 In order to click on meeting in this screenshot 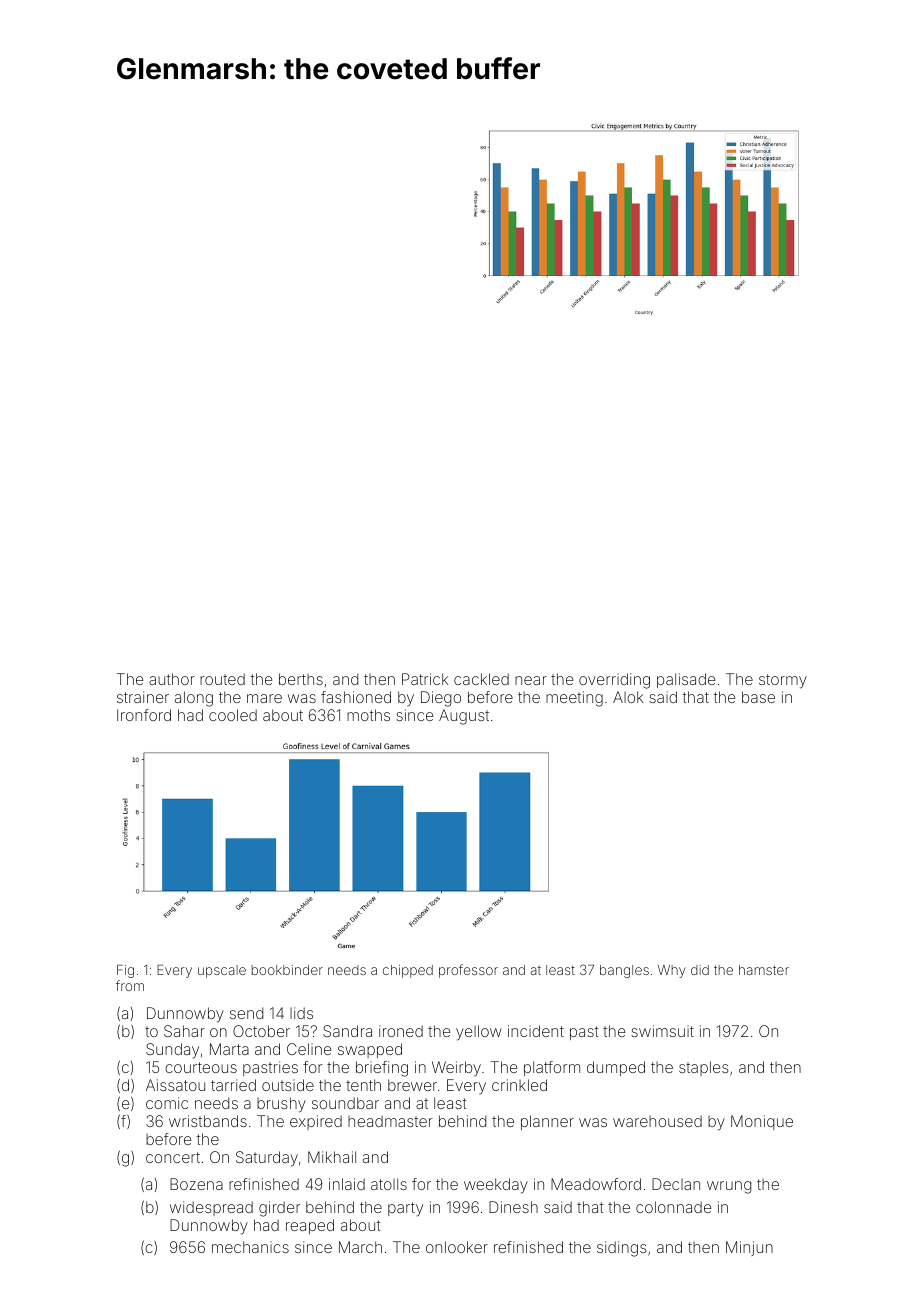, I will do `click(574, 699)`.
